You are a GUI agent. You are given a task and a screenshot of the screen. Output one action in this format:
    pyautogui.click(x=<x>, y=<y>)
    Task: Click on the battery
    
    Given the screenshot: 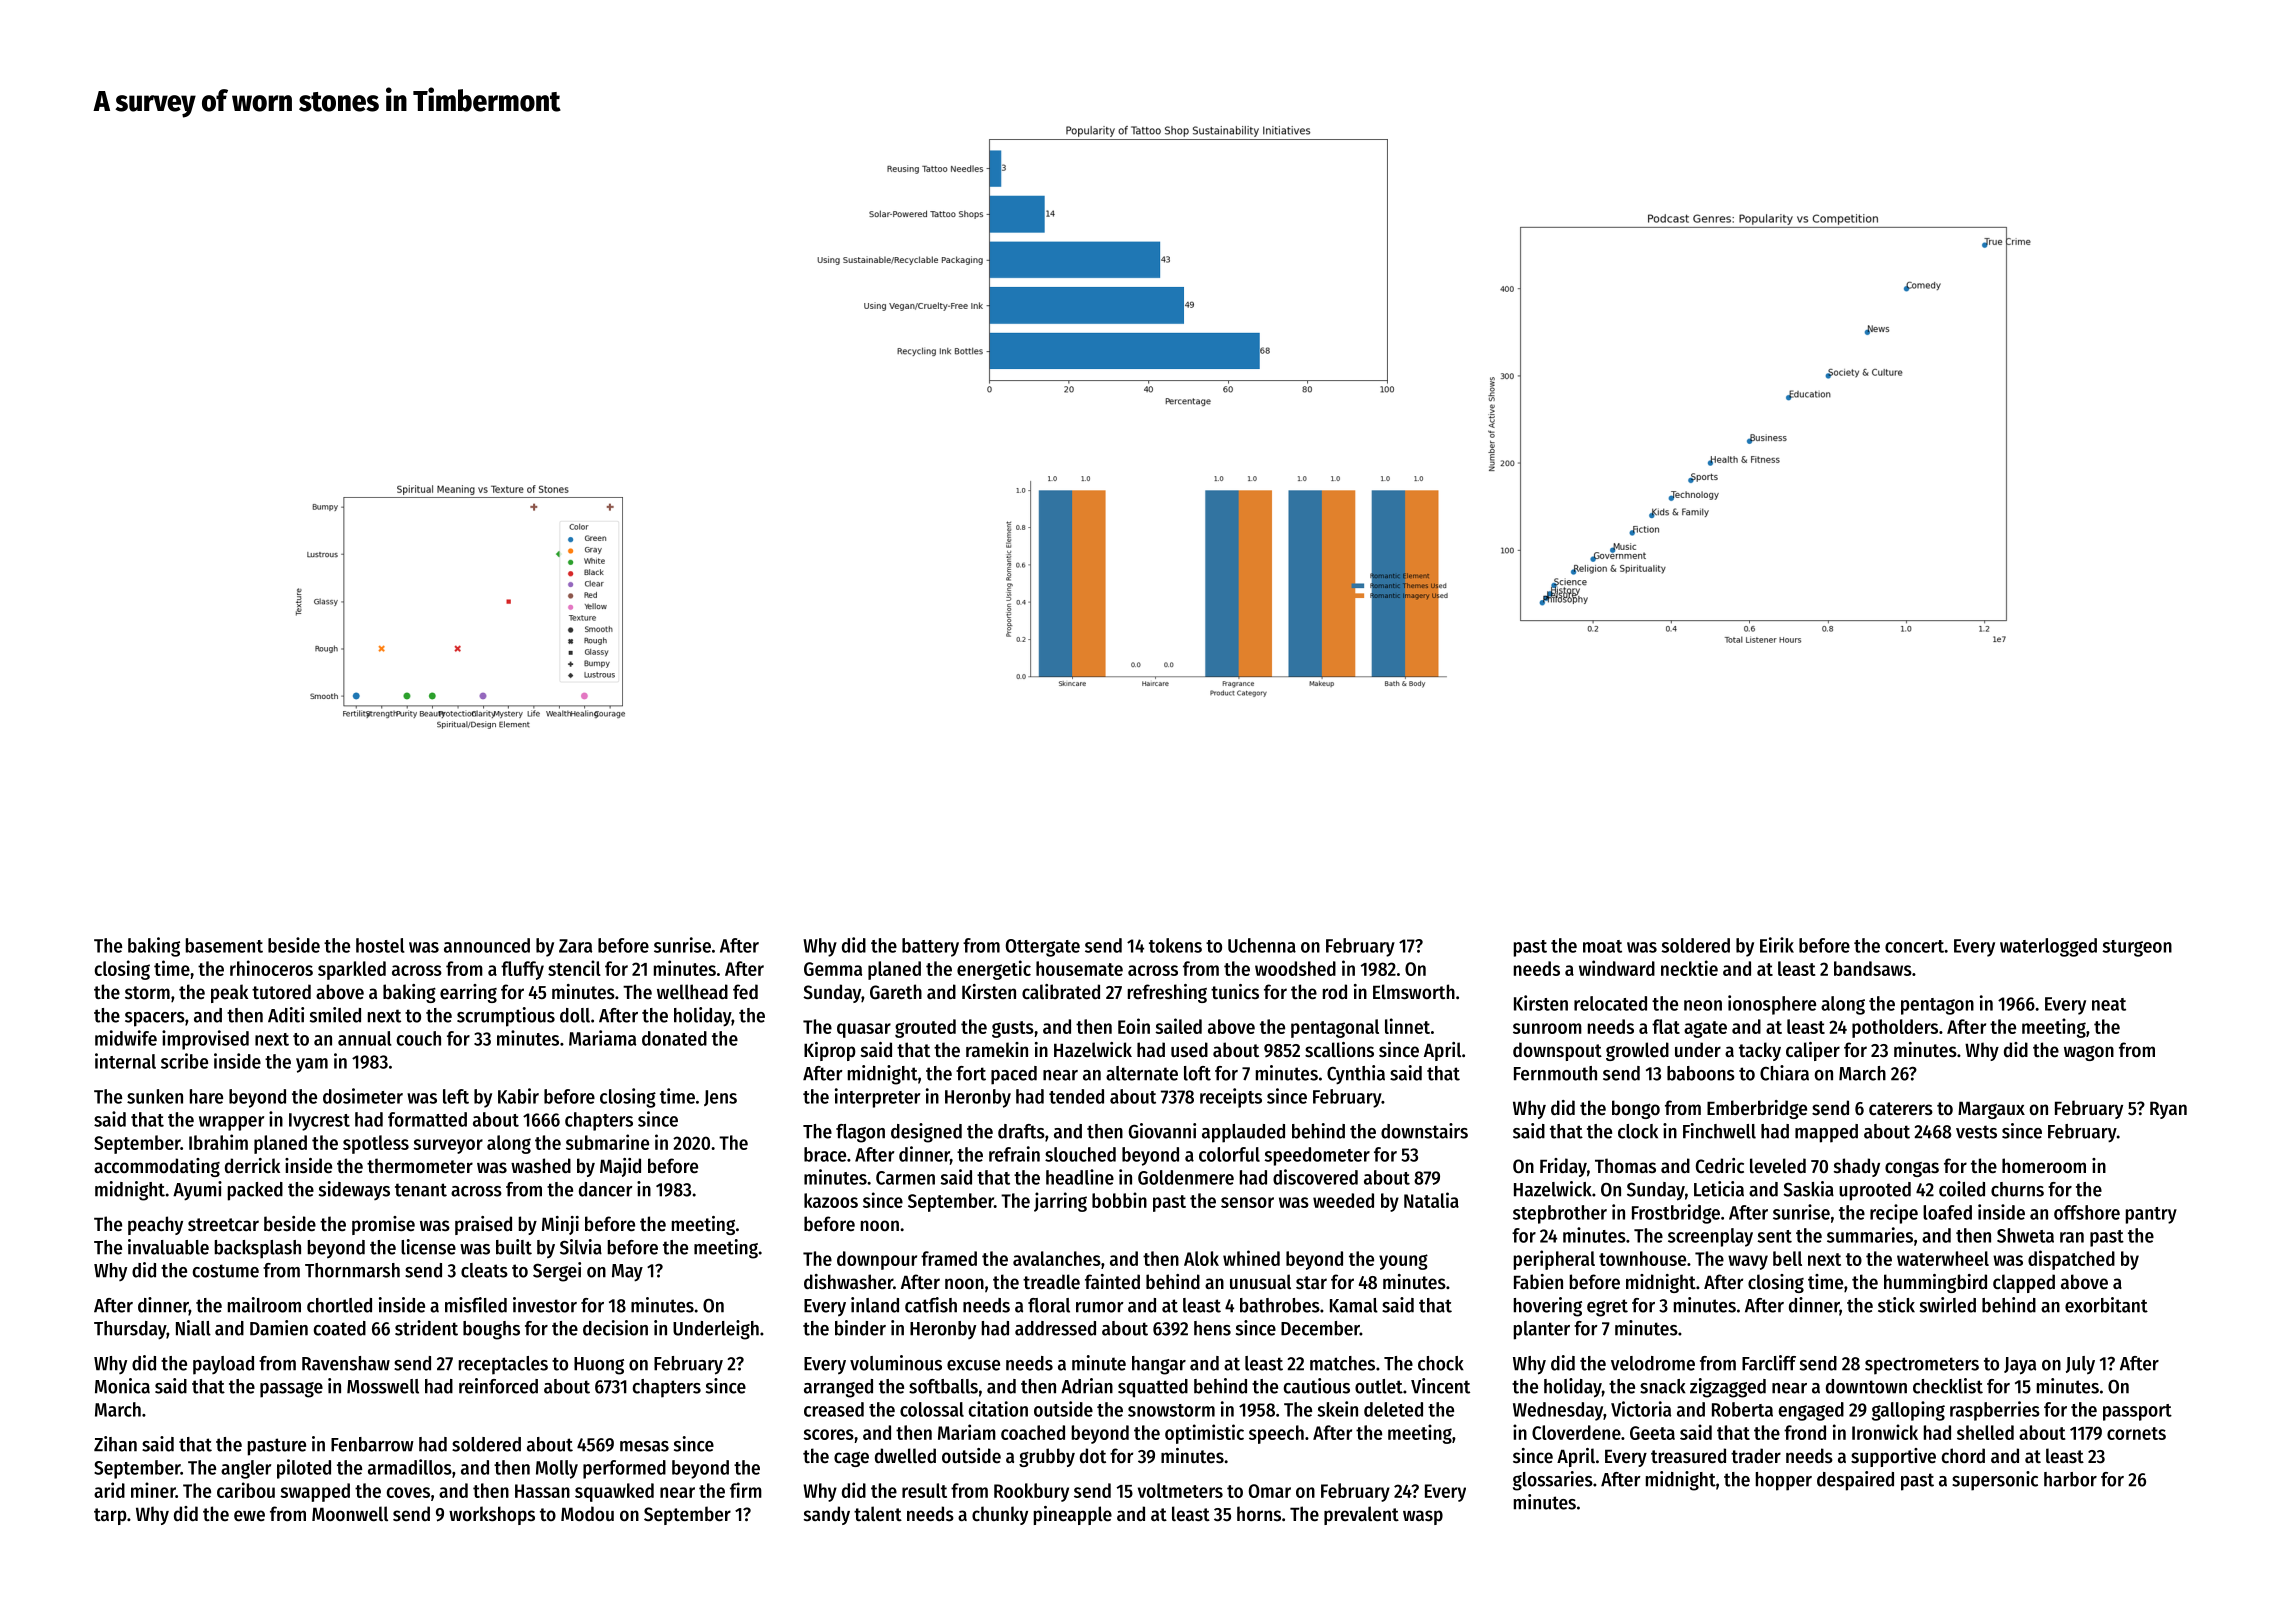 What is the action you would take?
    pyautogui.click(x=930, y=947)
